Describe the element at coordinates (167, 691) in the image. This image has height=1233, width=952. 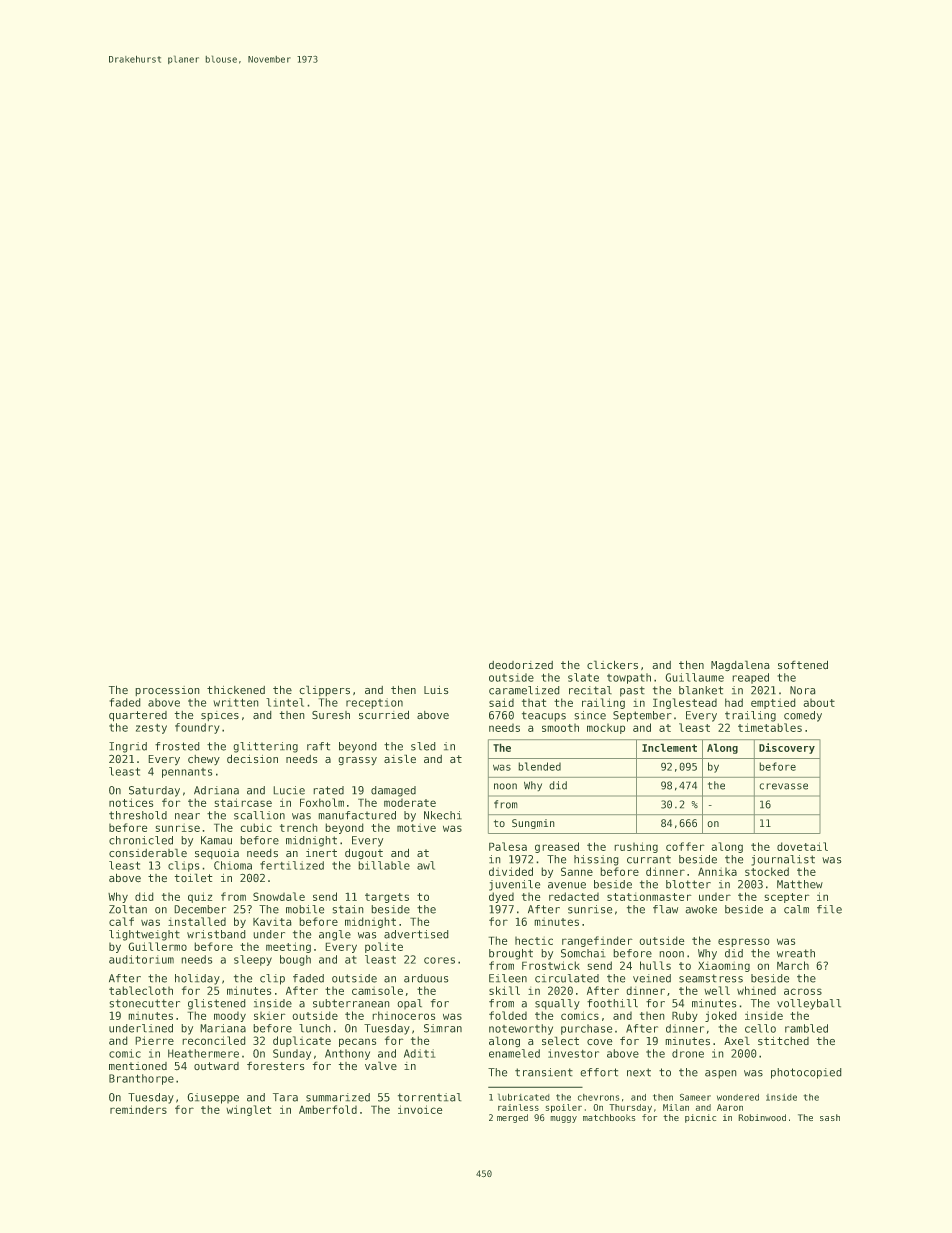
I see `procession` at that location.
